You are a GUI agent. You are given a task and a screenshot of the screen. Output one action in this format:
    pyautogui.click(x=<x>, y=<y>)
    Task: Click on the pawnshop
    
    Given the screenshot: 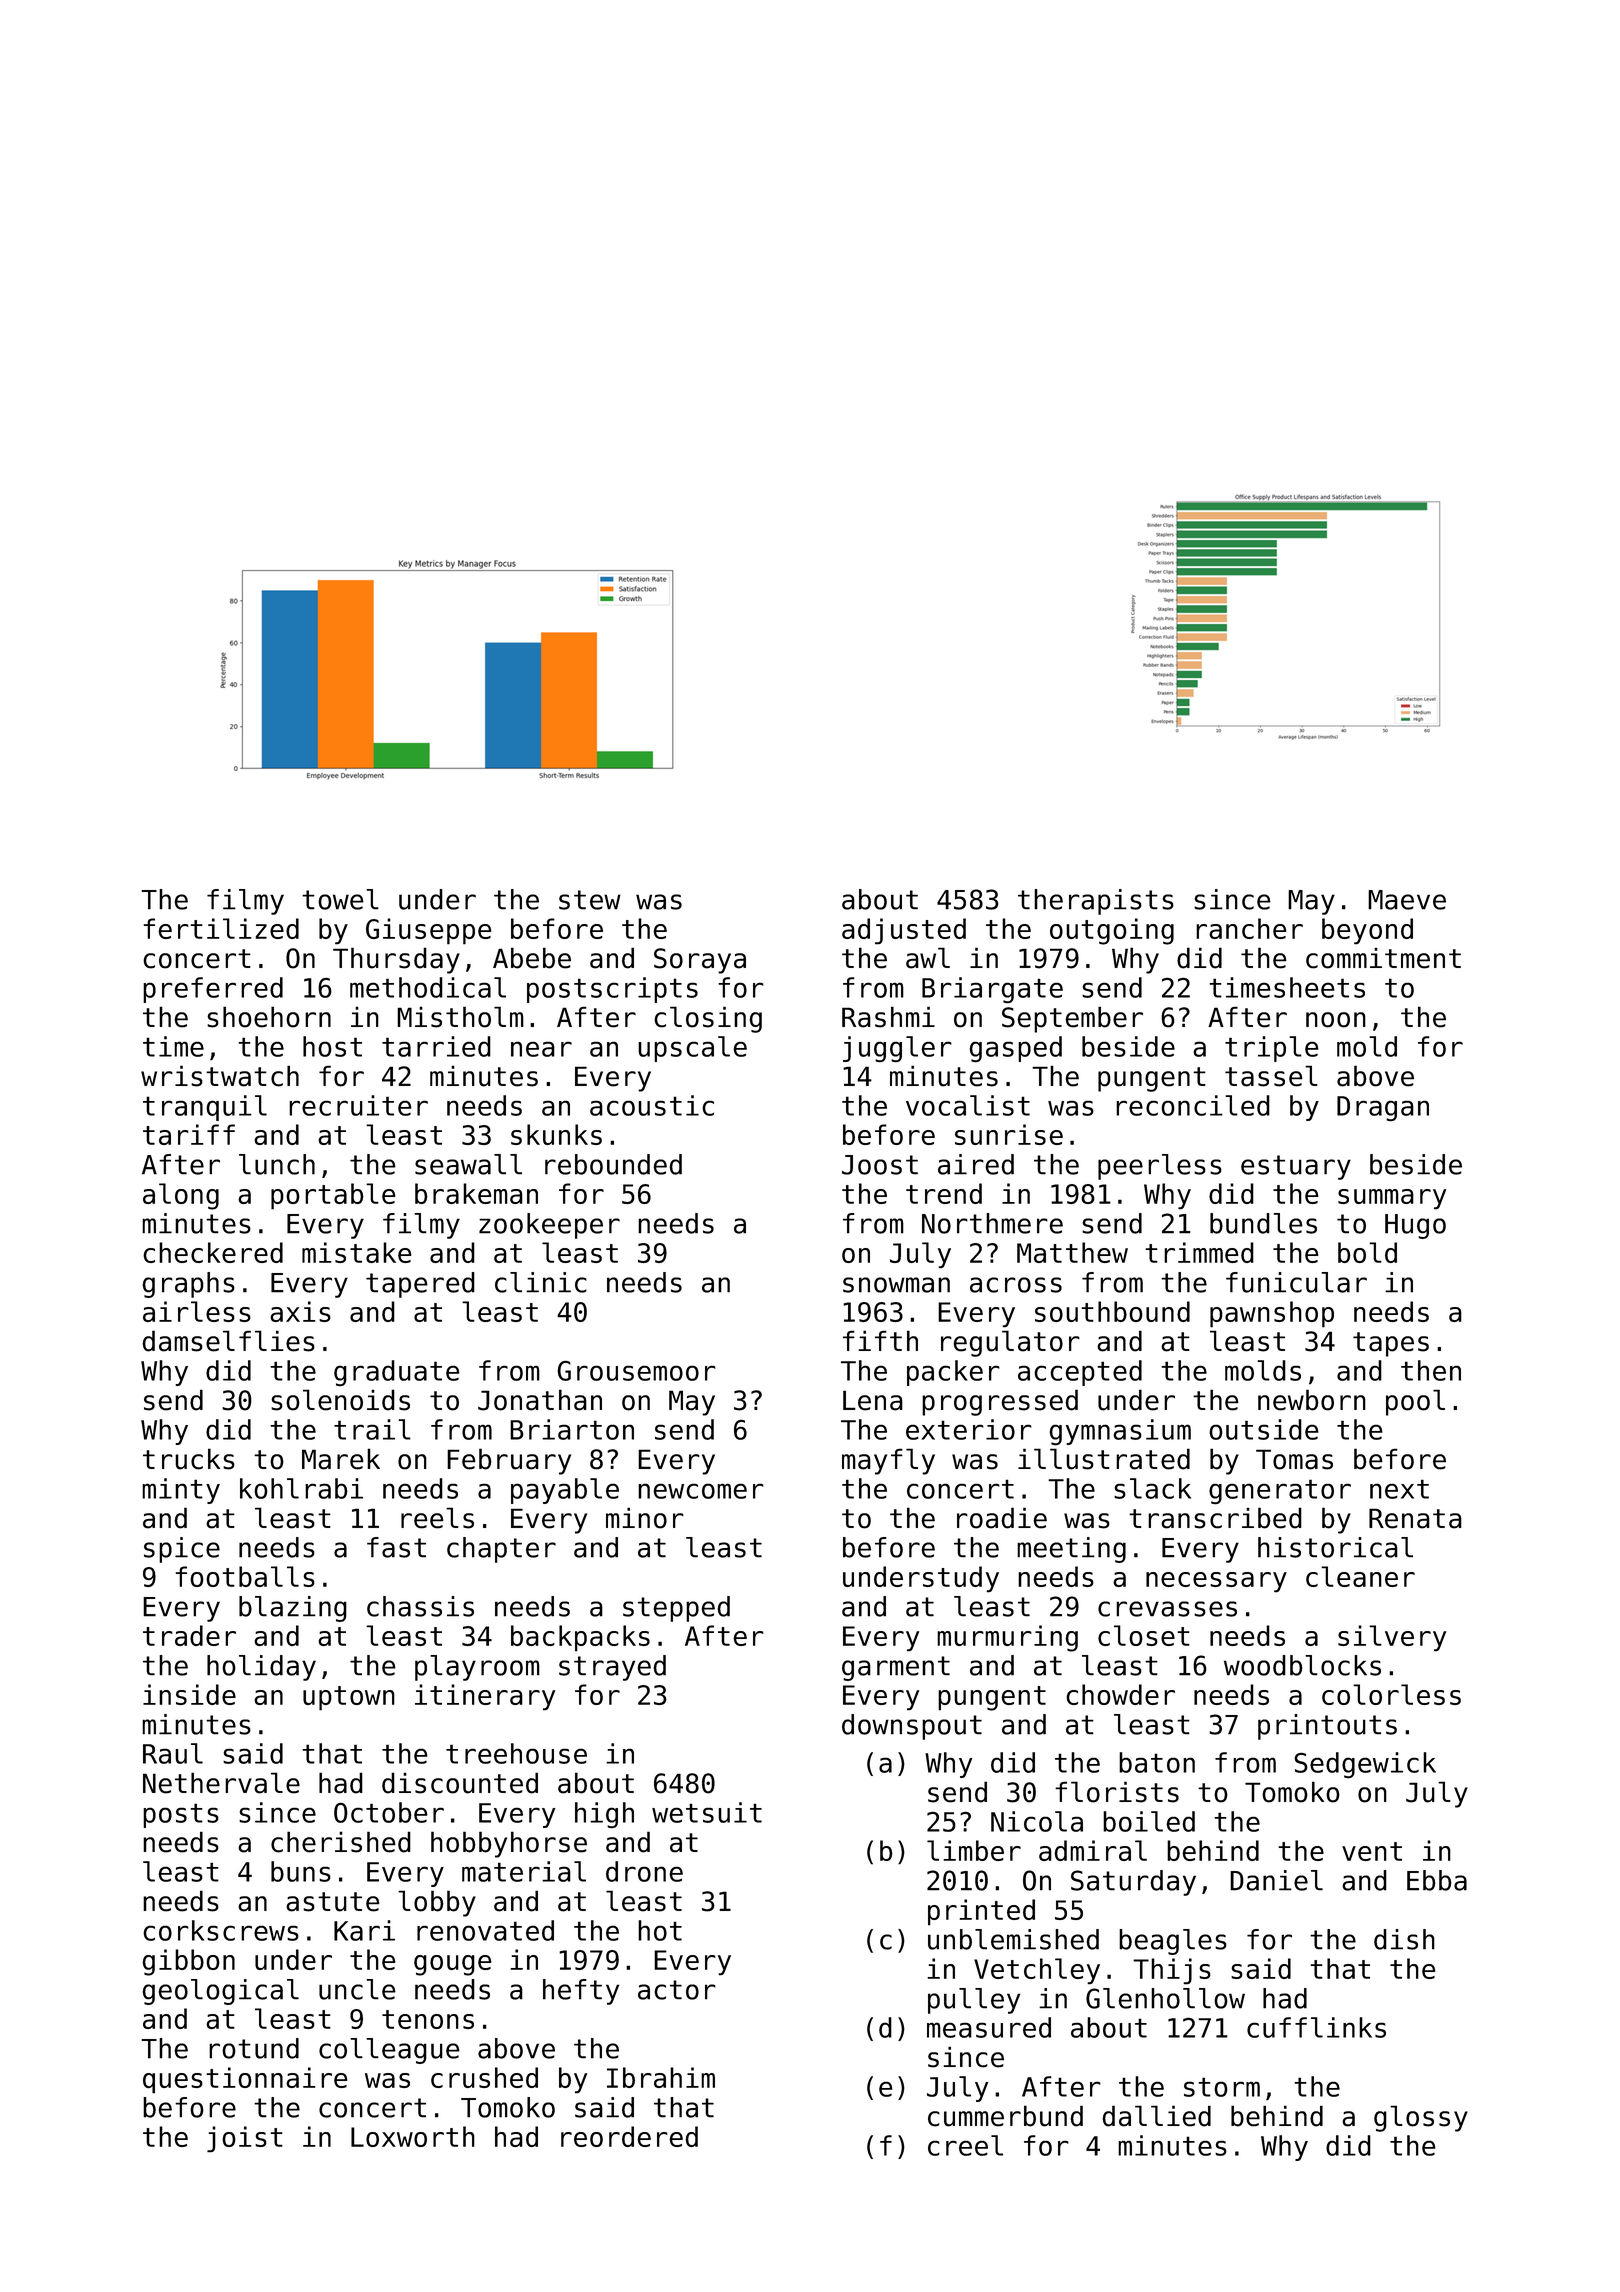 What is the action you would take?
    pyautogui.click(x=1272, y=1314)
